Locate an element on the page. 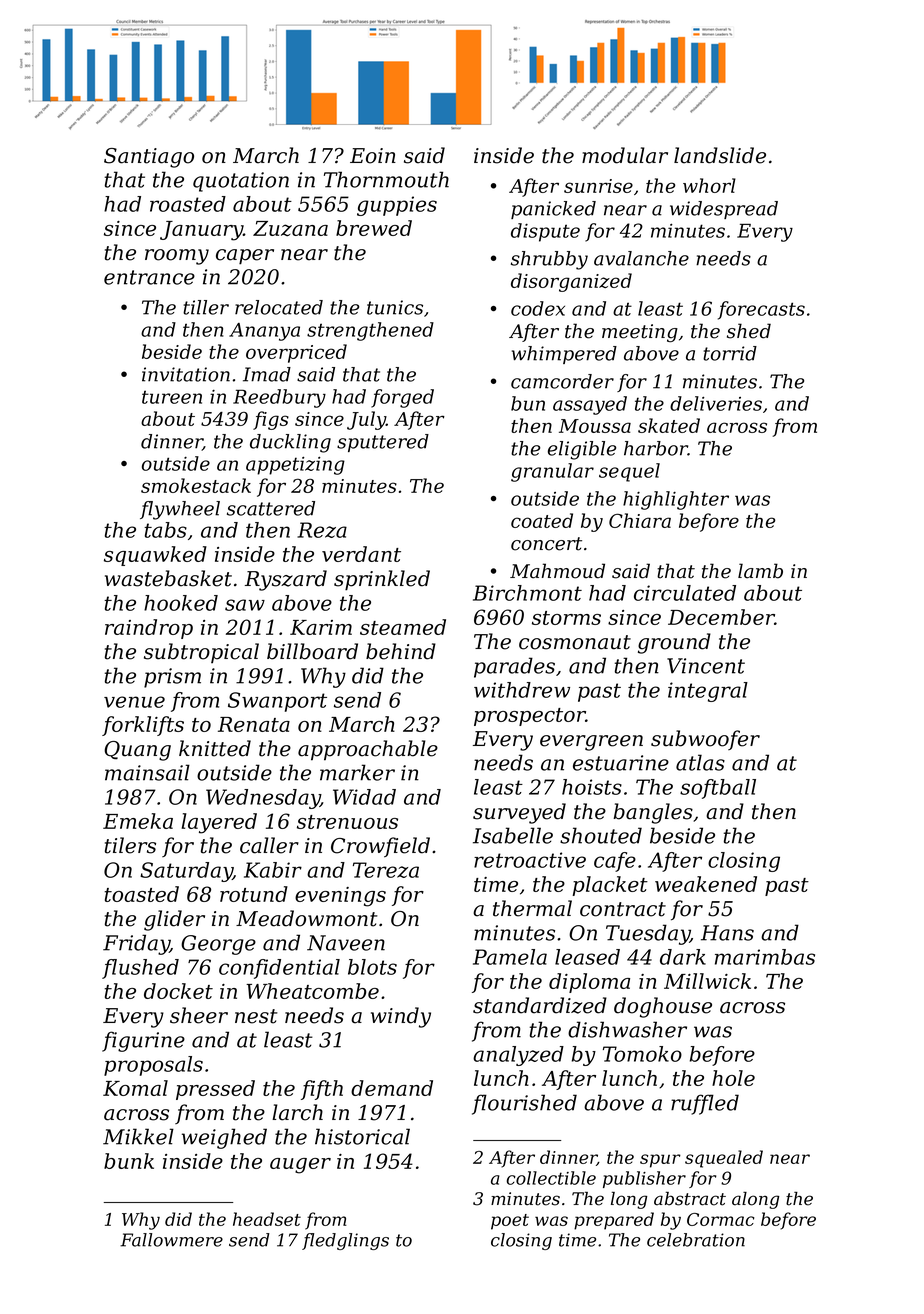 Image resolution: width=924 pixels, height=1314 pixels. smokestack is located at coordinates (196, 485).
